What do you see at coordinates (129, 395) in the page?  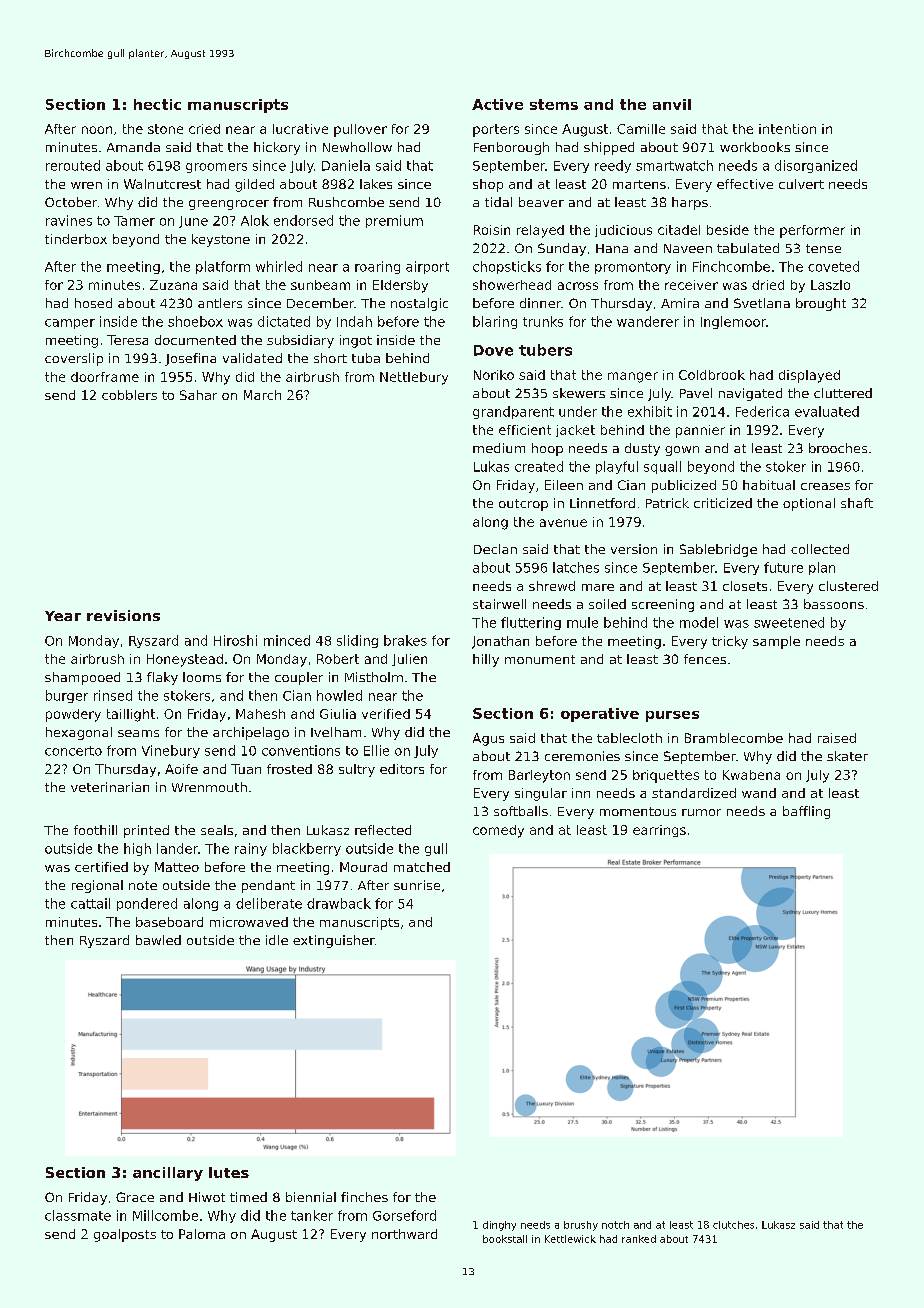 I see `cobblers` at bounding box center [129, 395].
